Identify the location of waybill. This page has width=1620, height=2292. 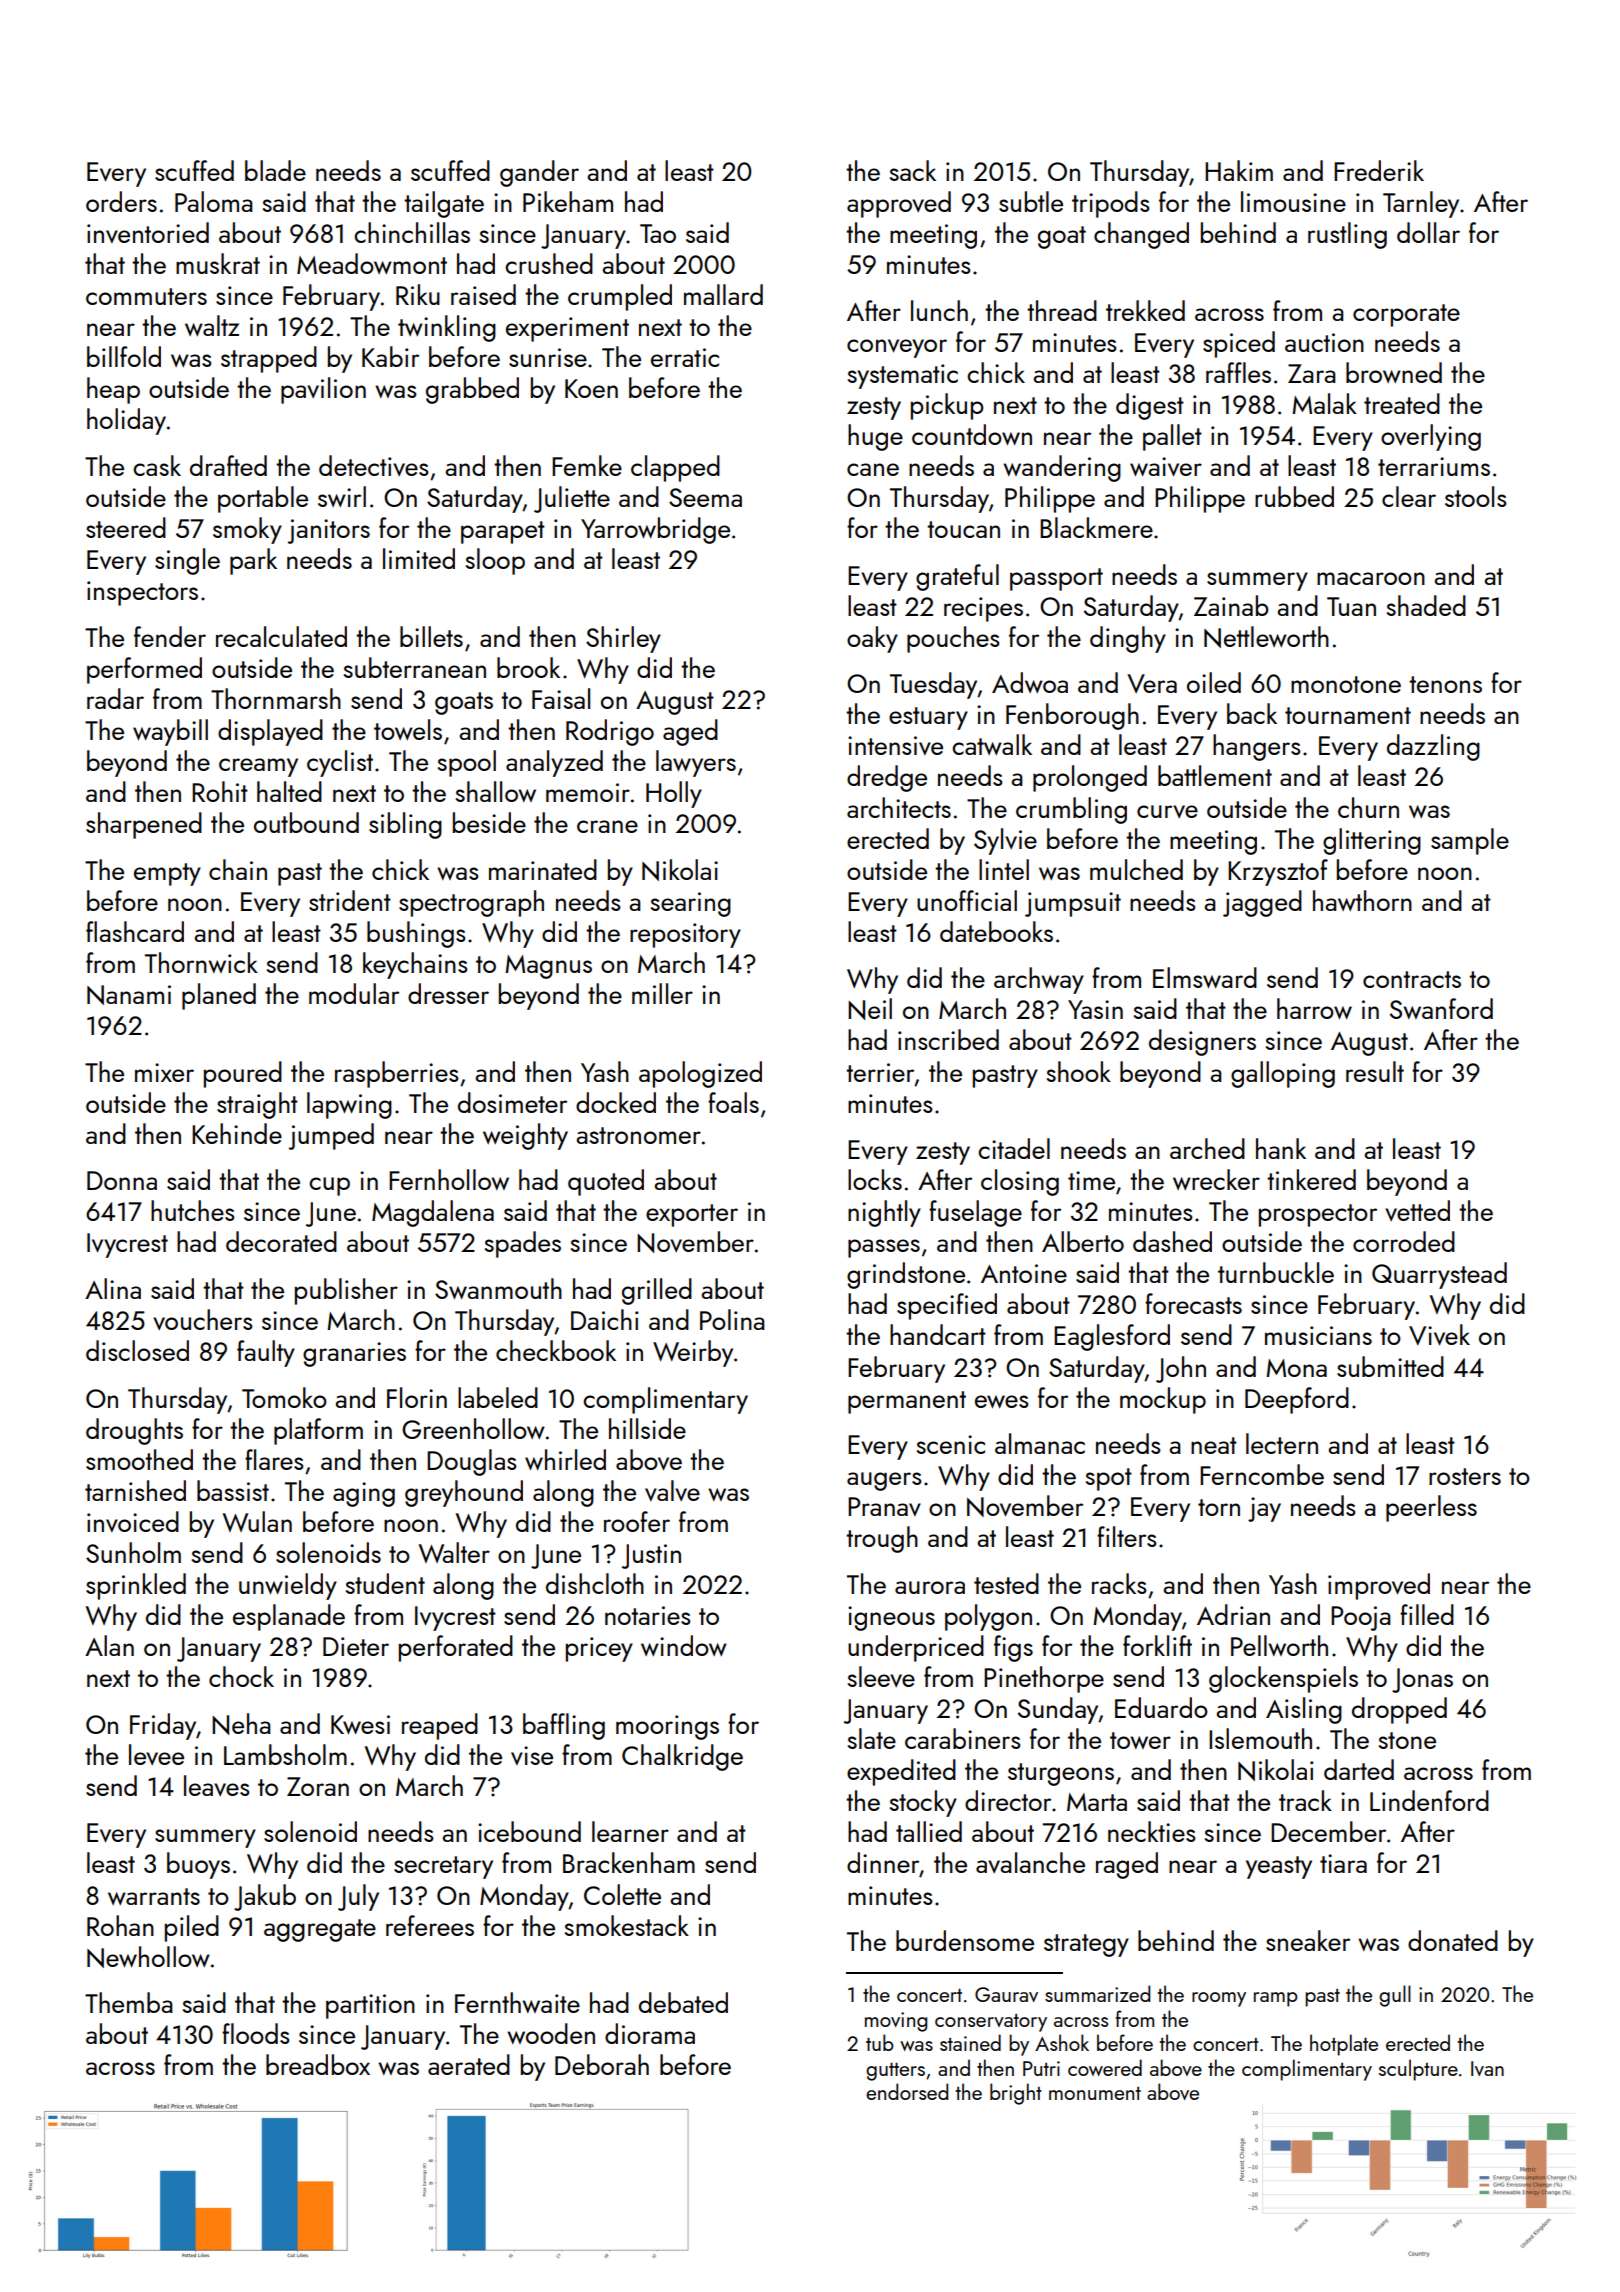
(170, 732).
